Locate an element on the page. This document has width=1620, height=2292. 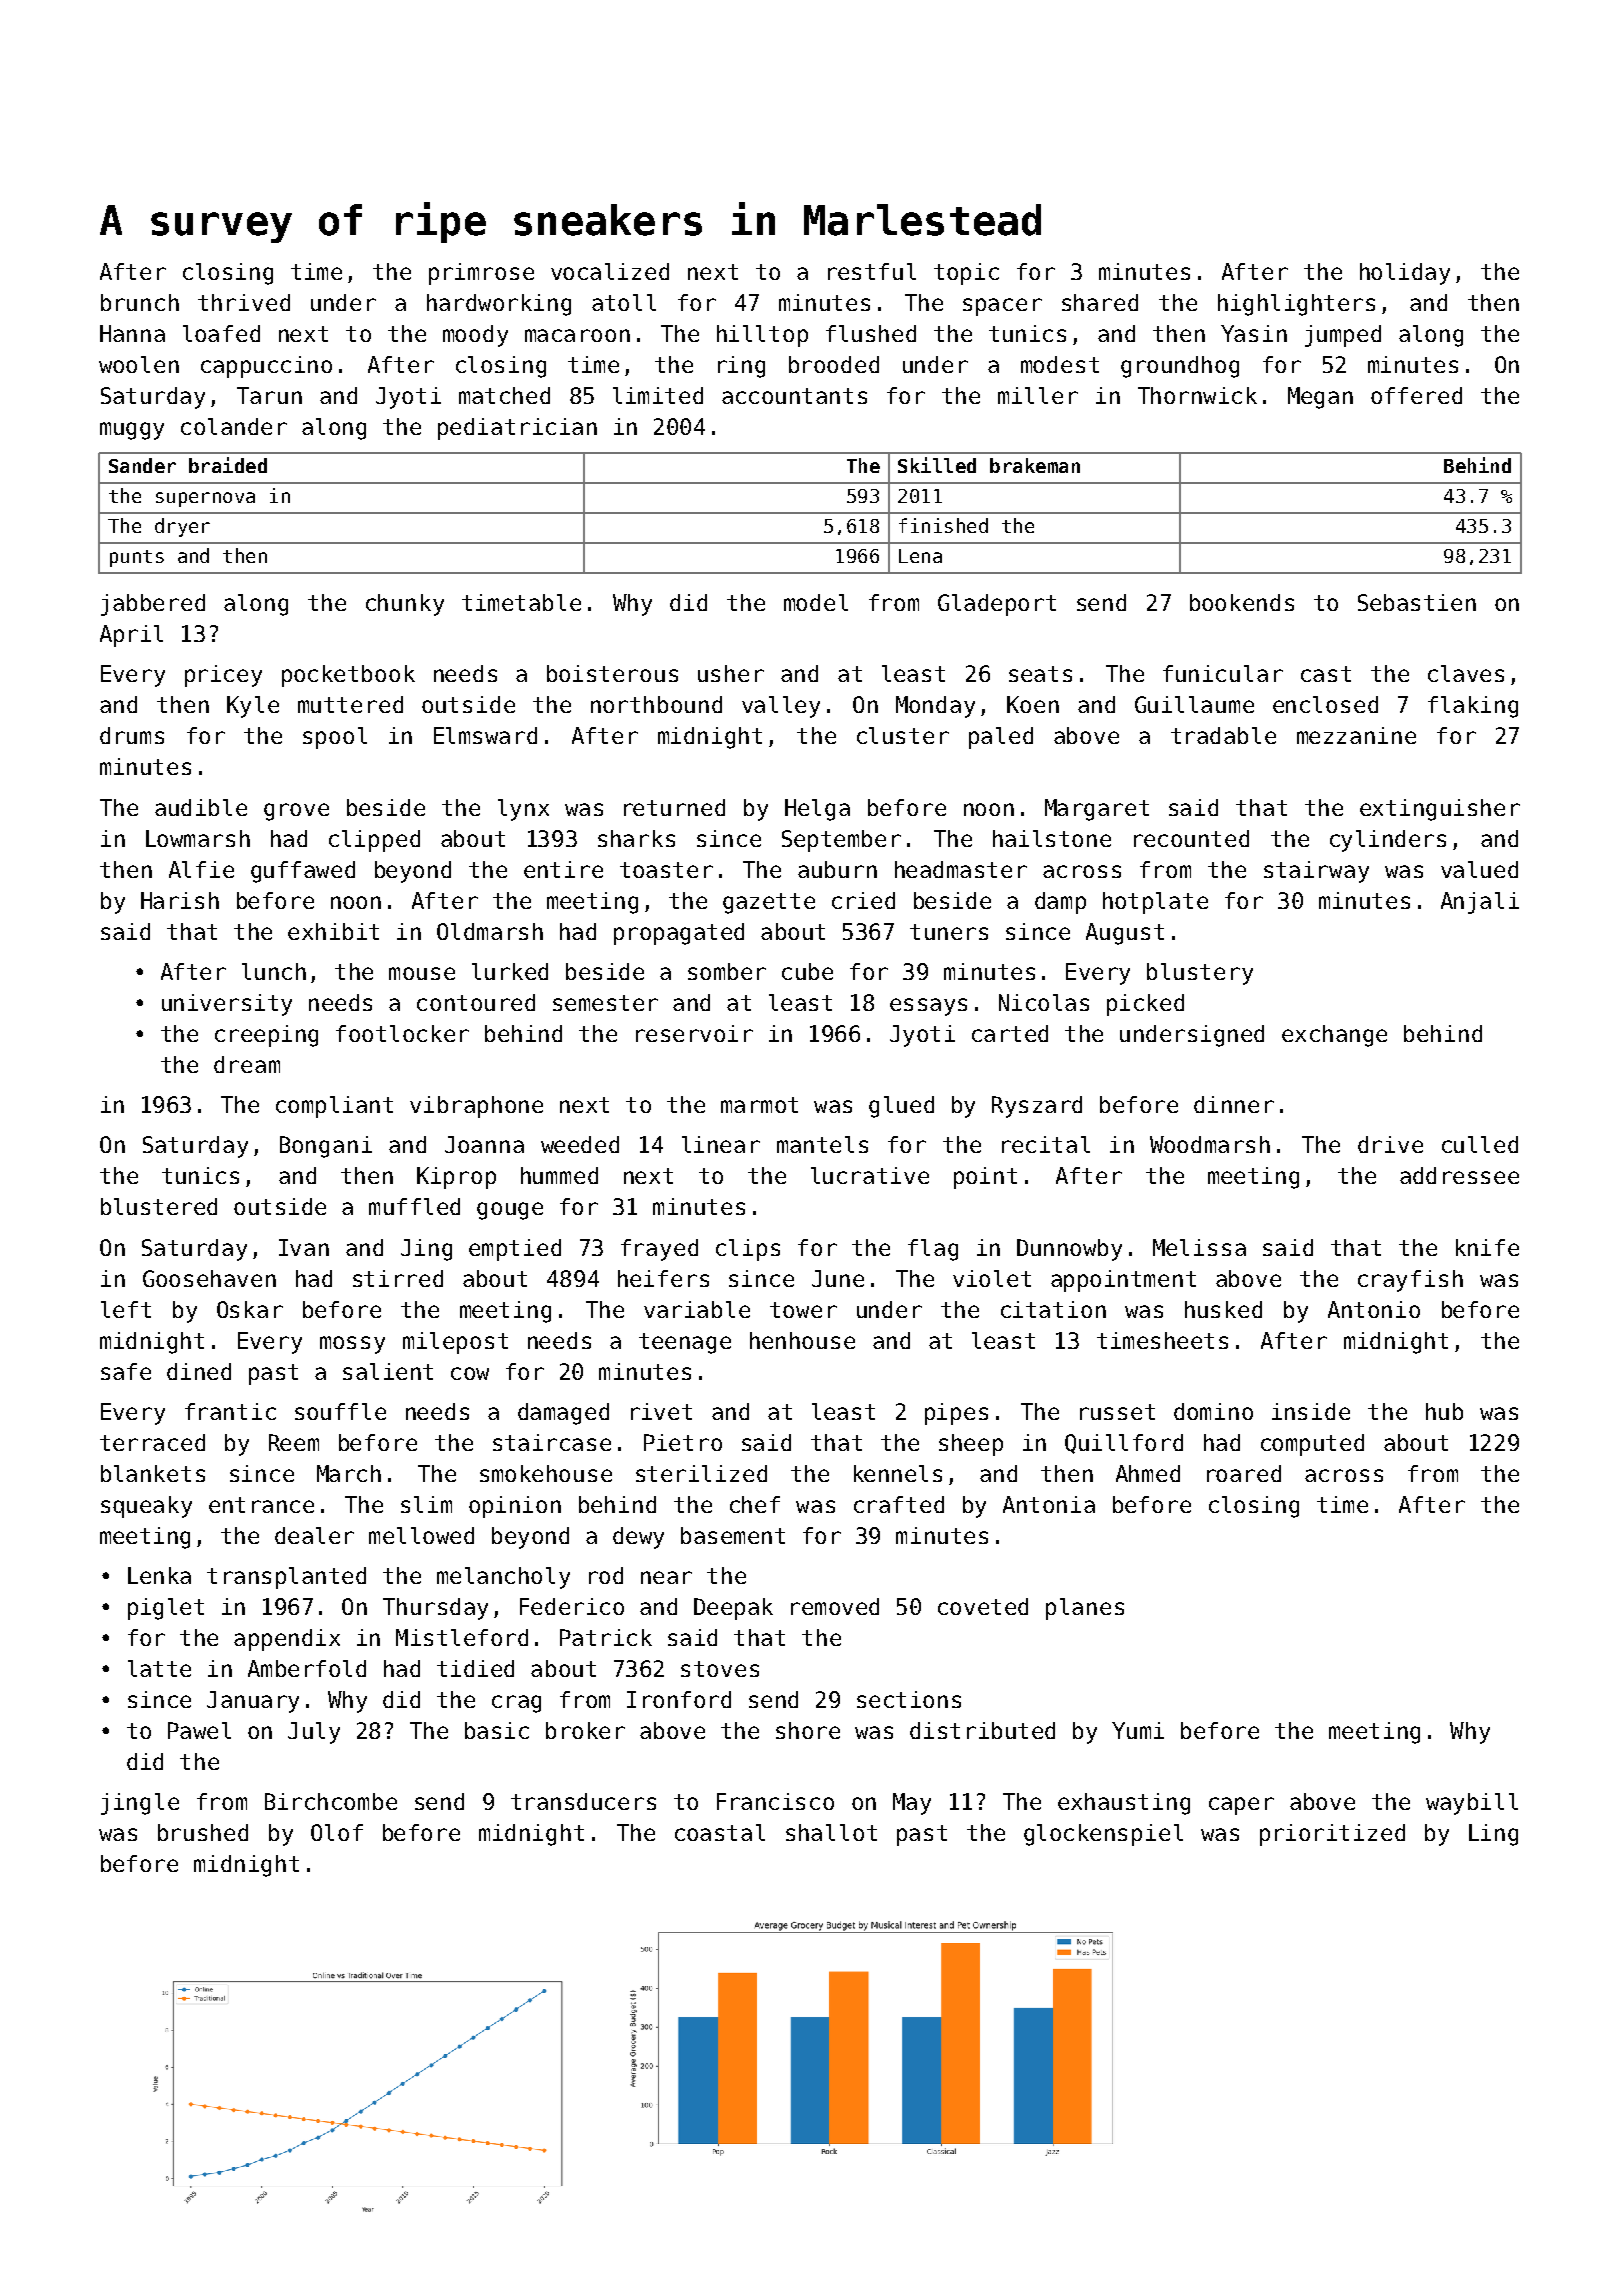
thrived is located at coordinates (244, 302).
